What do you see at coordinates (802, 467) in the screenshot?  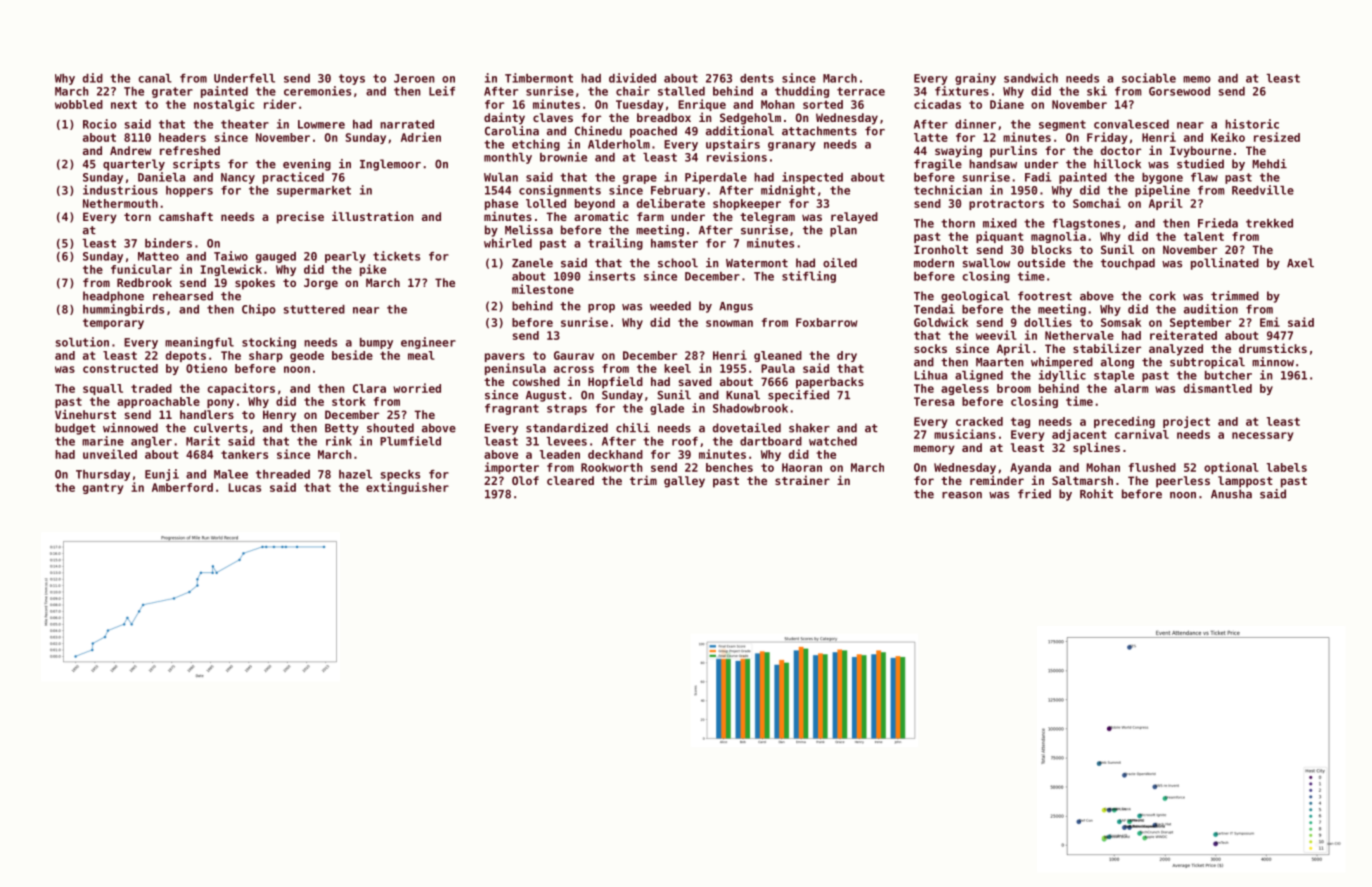 I see `Haoran` at bounding box center [802, 467].
